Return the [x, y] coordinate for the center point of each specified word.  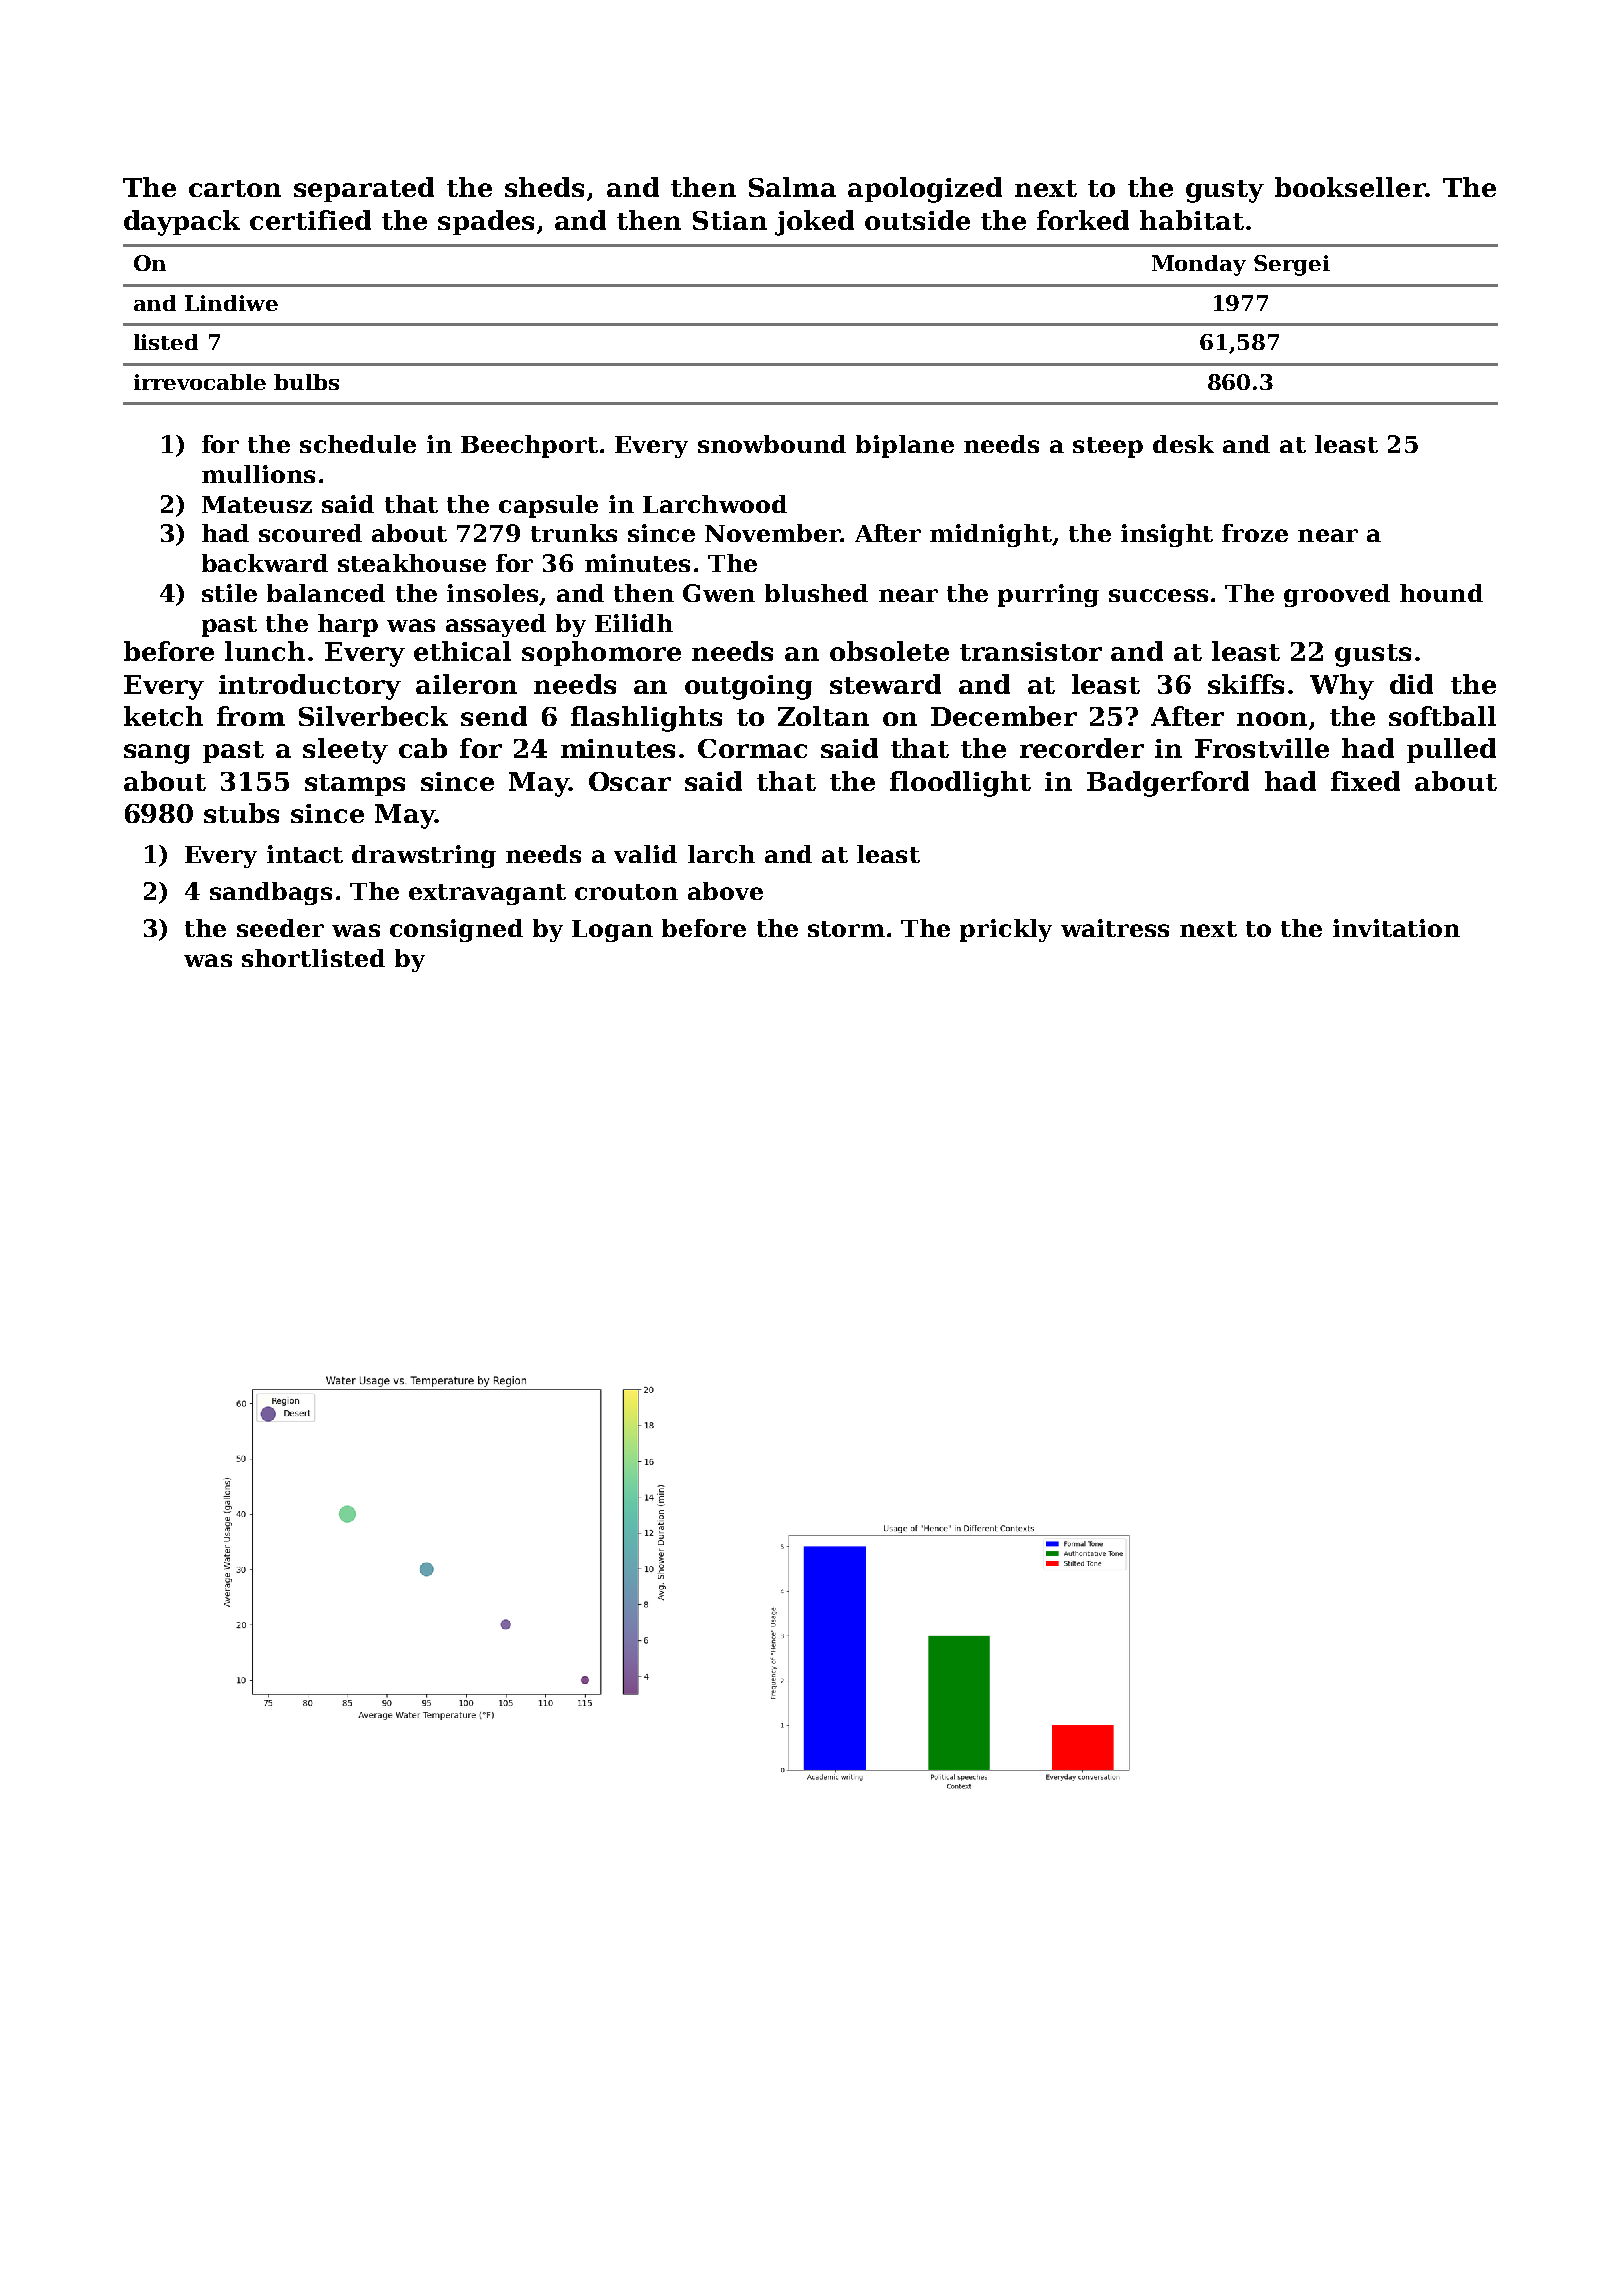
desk [1183, 444]
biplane [905, 446]
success [1158, 595]
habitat [1192, 220]
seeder [280, 928]
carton [235, 188]
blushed [816, 593]
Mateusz [257, 504]
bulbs [306, 382]
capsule [548, 506]
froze [1255, 533]
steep [1108, 447]
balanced [326, 593]
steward [885, 684]
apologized [925, 190]
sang [157, 754]
